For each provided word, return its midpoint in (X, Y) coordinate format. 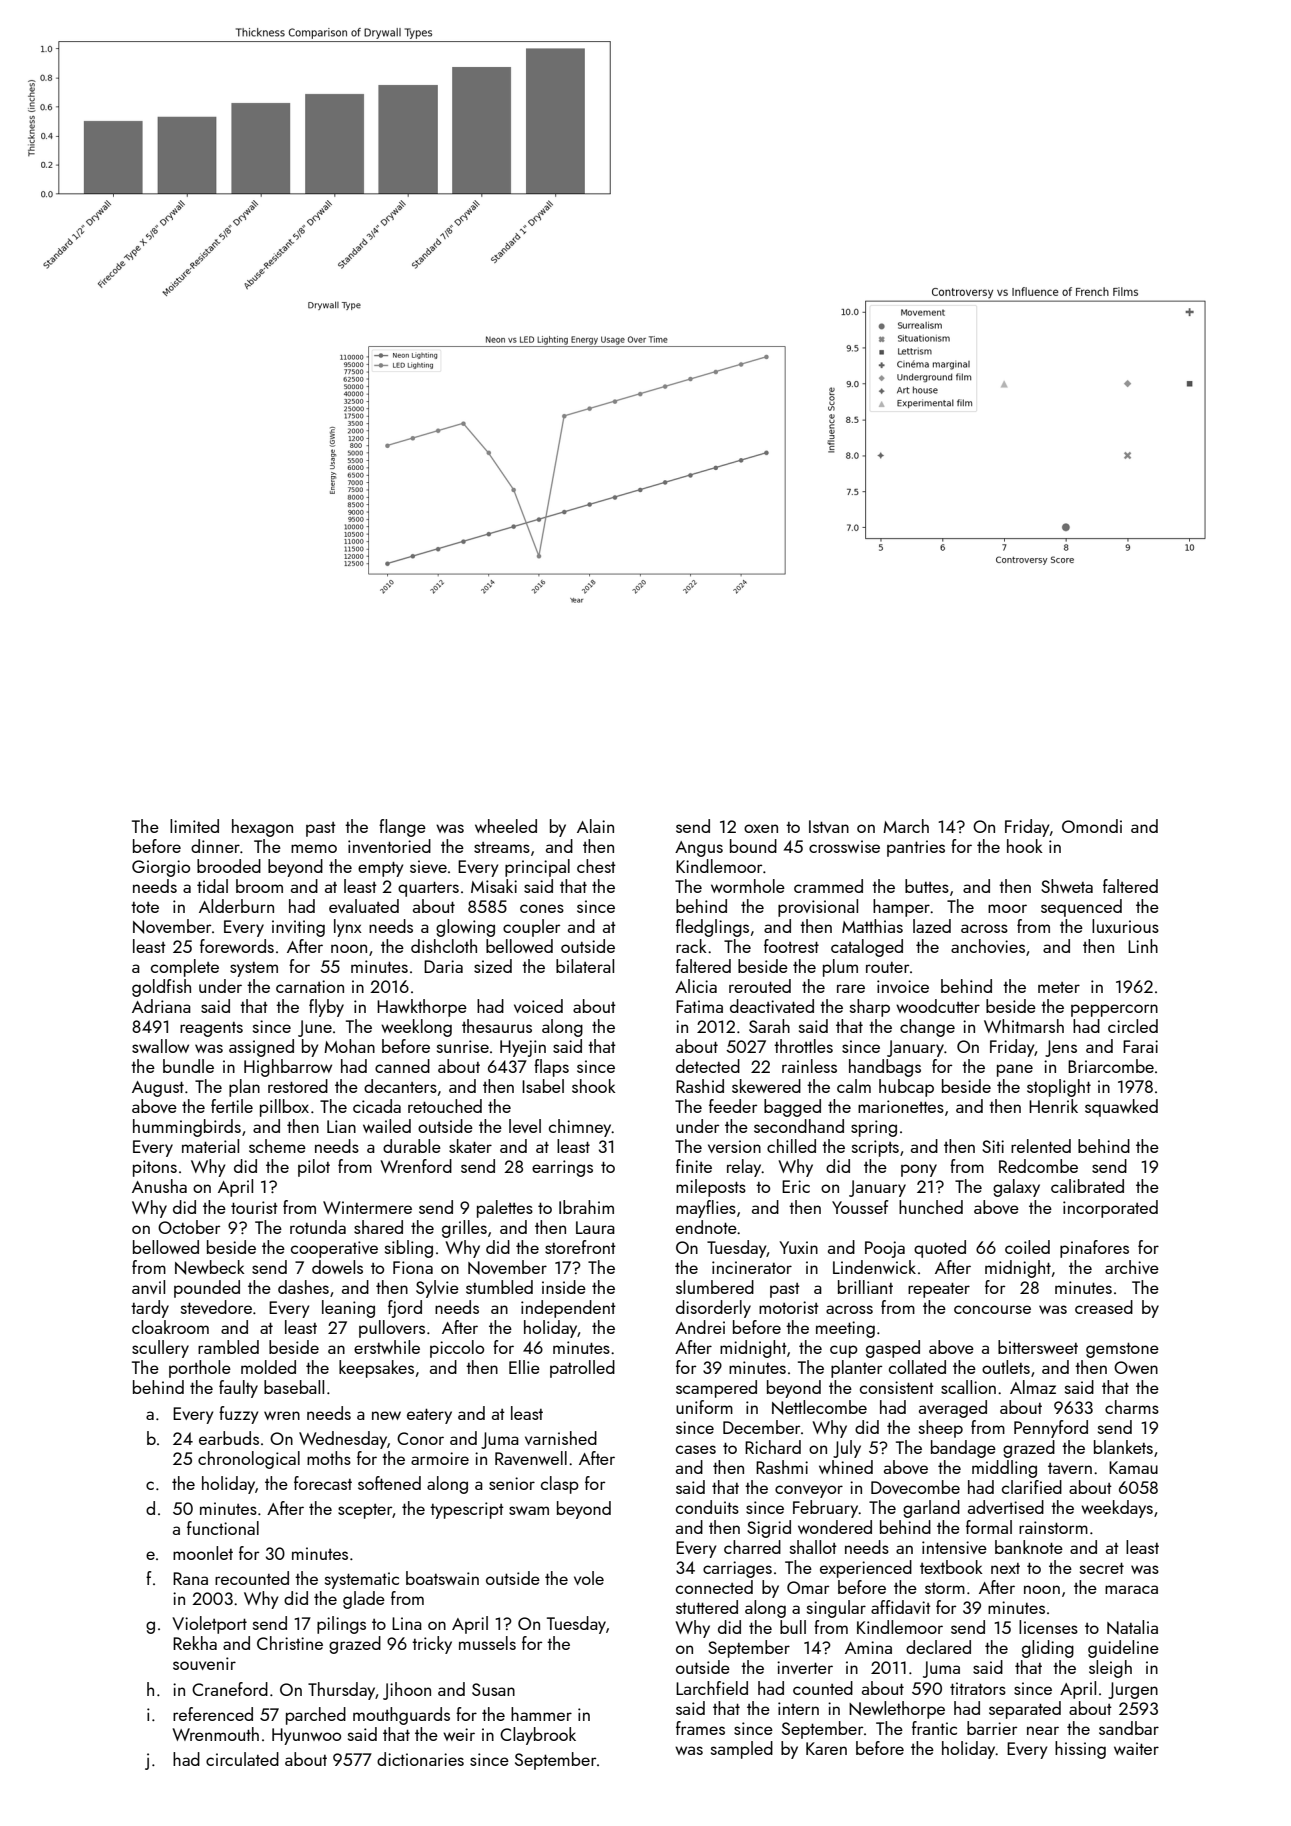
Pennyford (1051, 1429)
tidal (212, 886)
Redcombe (1038, 1166)
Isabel (543, 1086)
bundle (188, 1066)
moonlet (203, 1553)
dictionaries (420, 1759)
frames (700, 1728)
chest (596, 866)
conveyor (809, 1491)
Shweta (1067, 886)
